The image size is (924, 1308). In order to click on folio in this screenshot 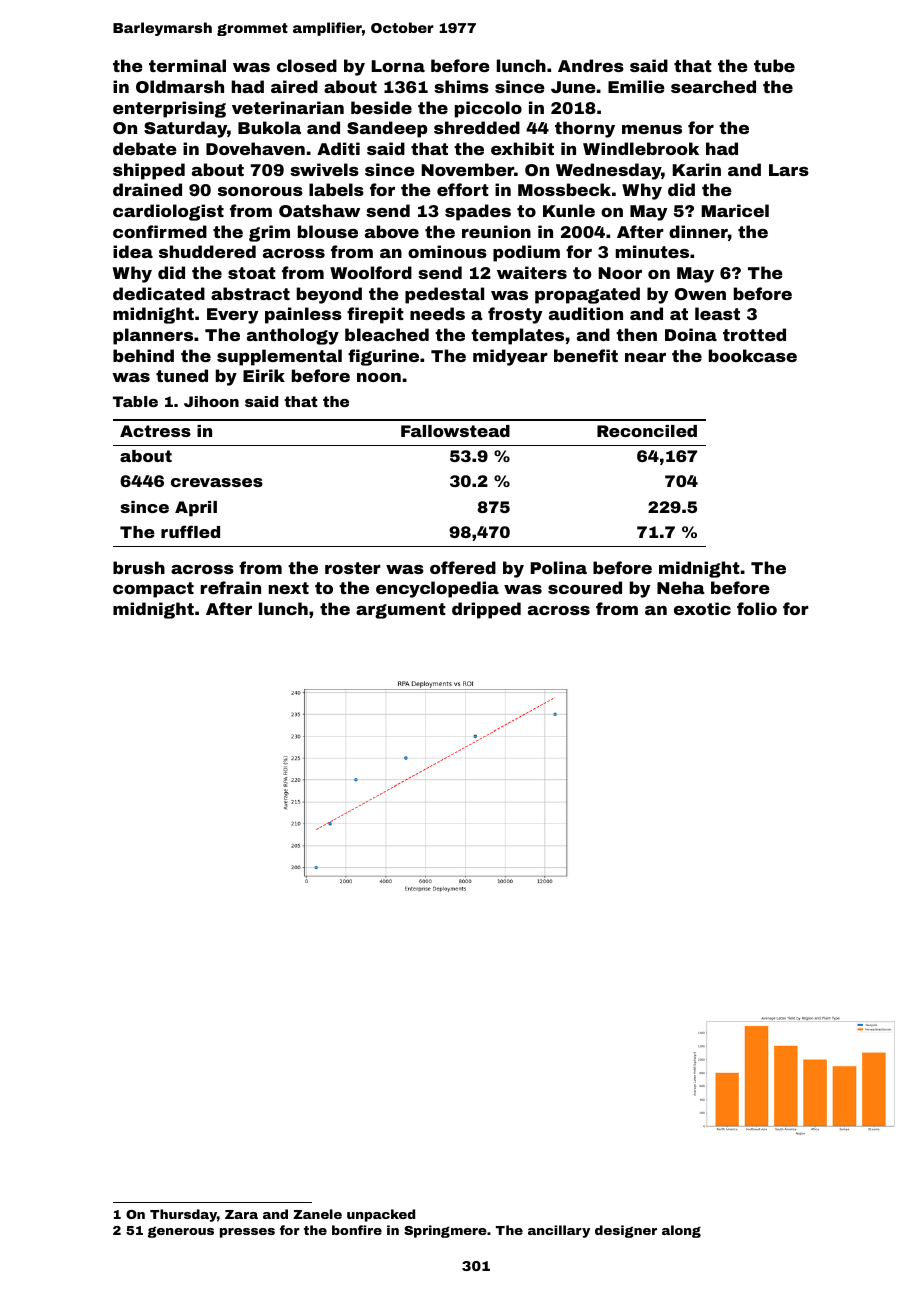, I will do `click(757, 608)`.
